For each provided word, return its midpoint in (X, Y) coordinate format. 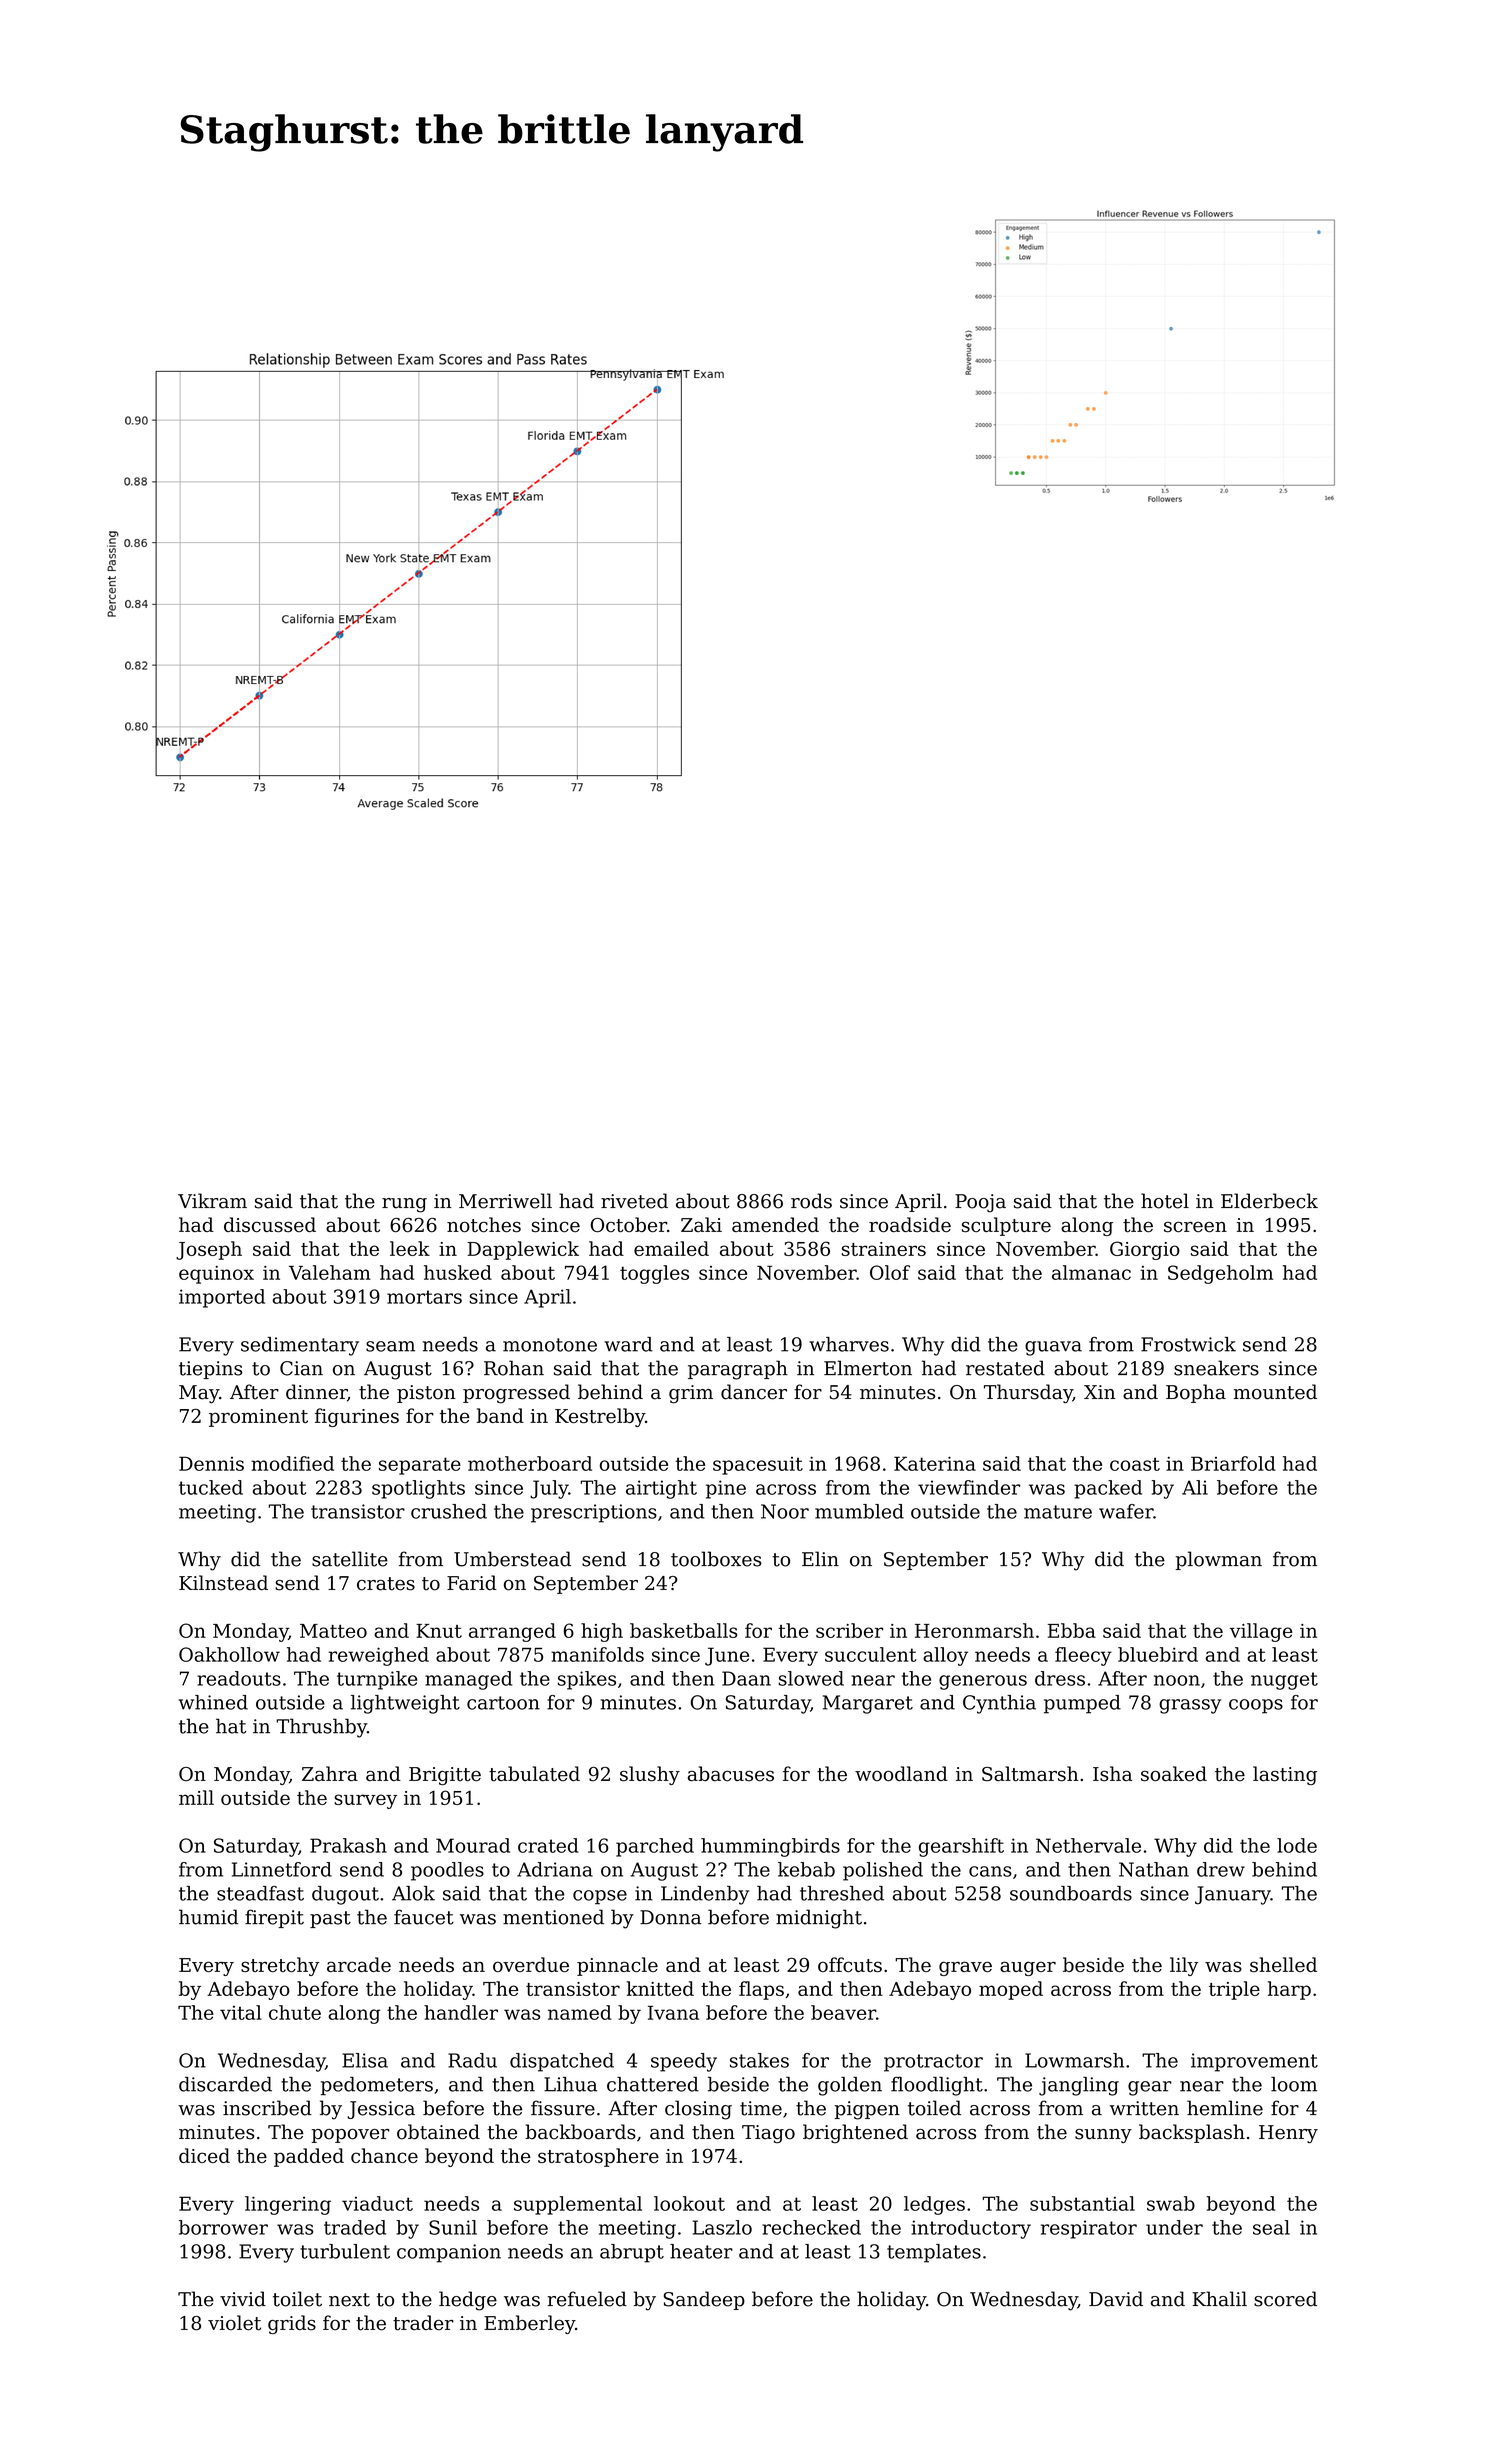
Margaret (868, 1704)
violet (234, 2323)
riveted (634, 1201)
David (1116, 2299)
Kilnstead (223, 1583)
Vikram (212, 1201)
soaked (1174, 1774)
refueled (587, 2299)
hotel (1165, 1201)
